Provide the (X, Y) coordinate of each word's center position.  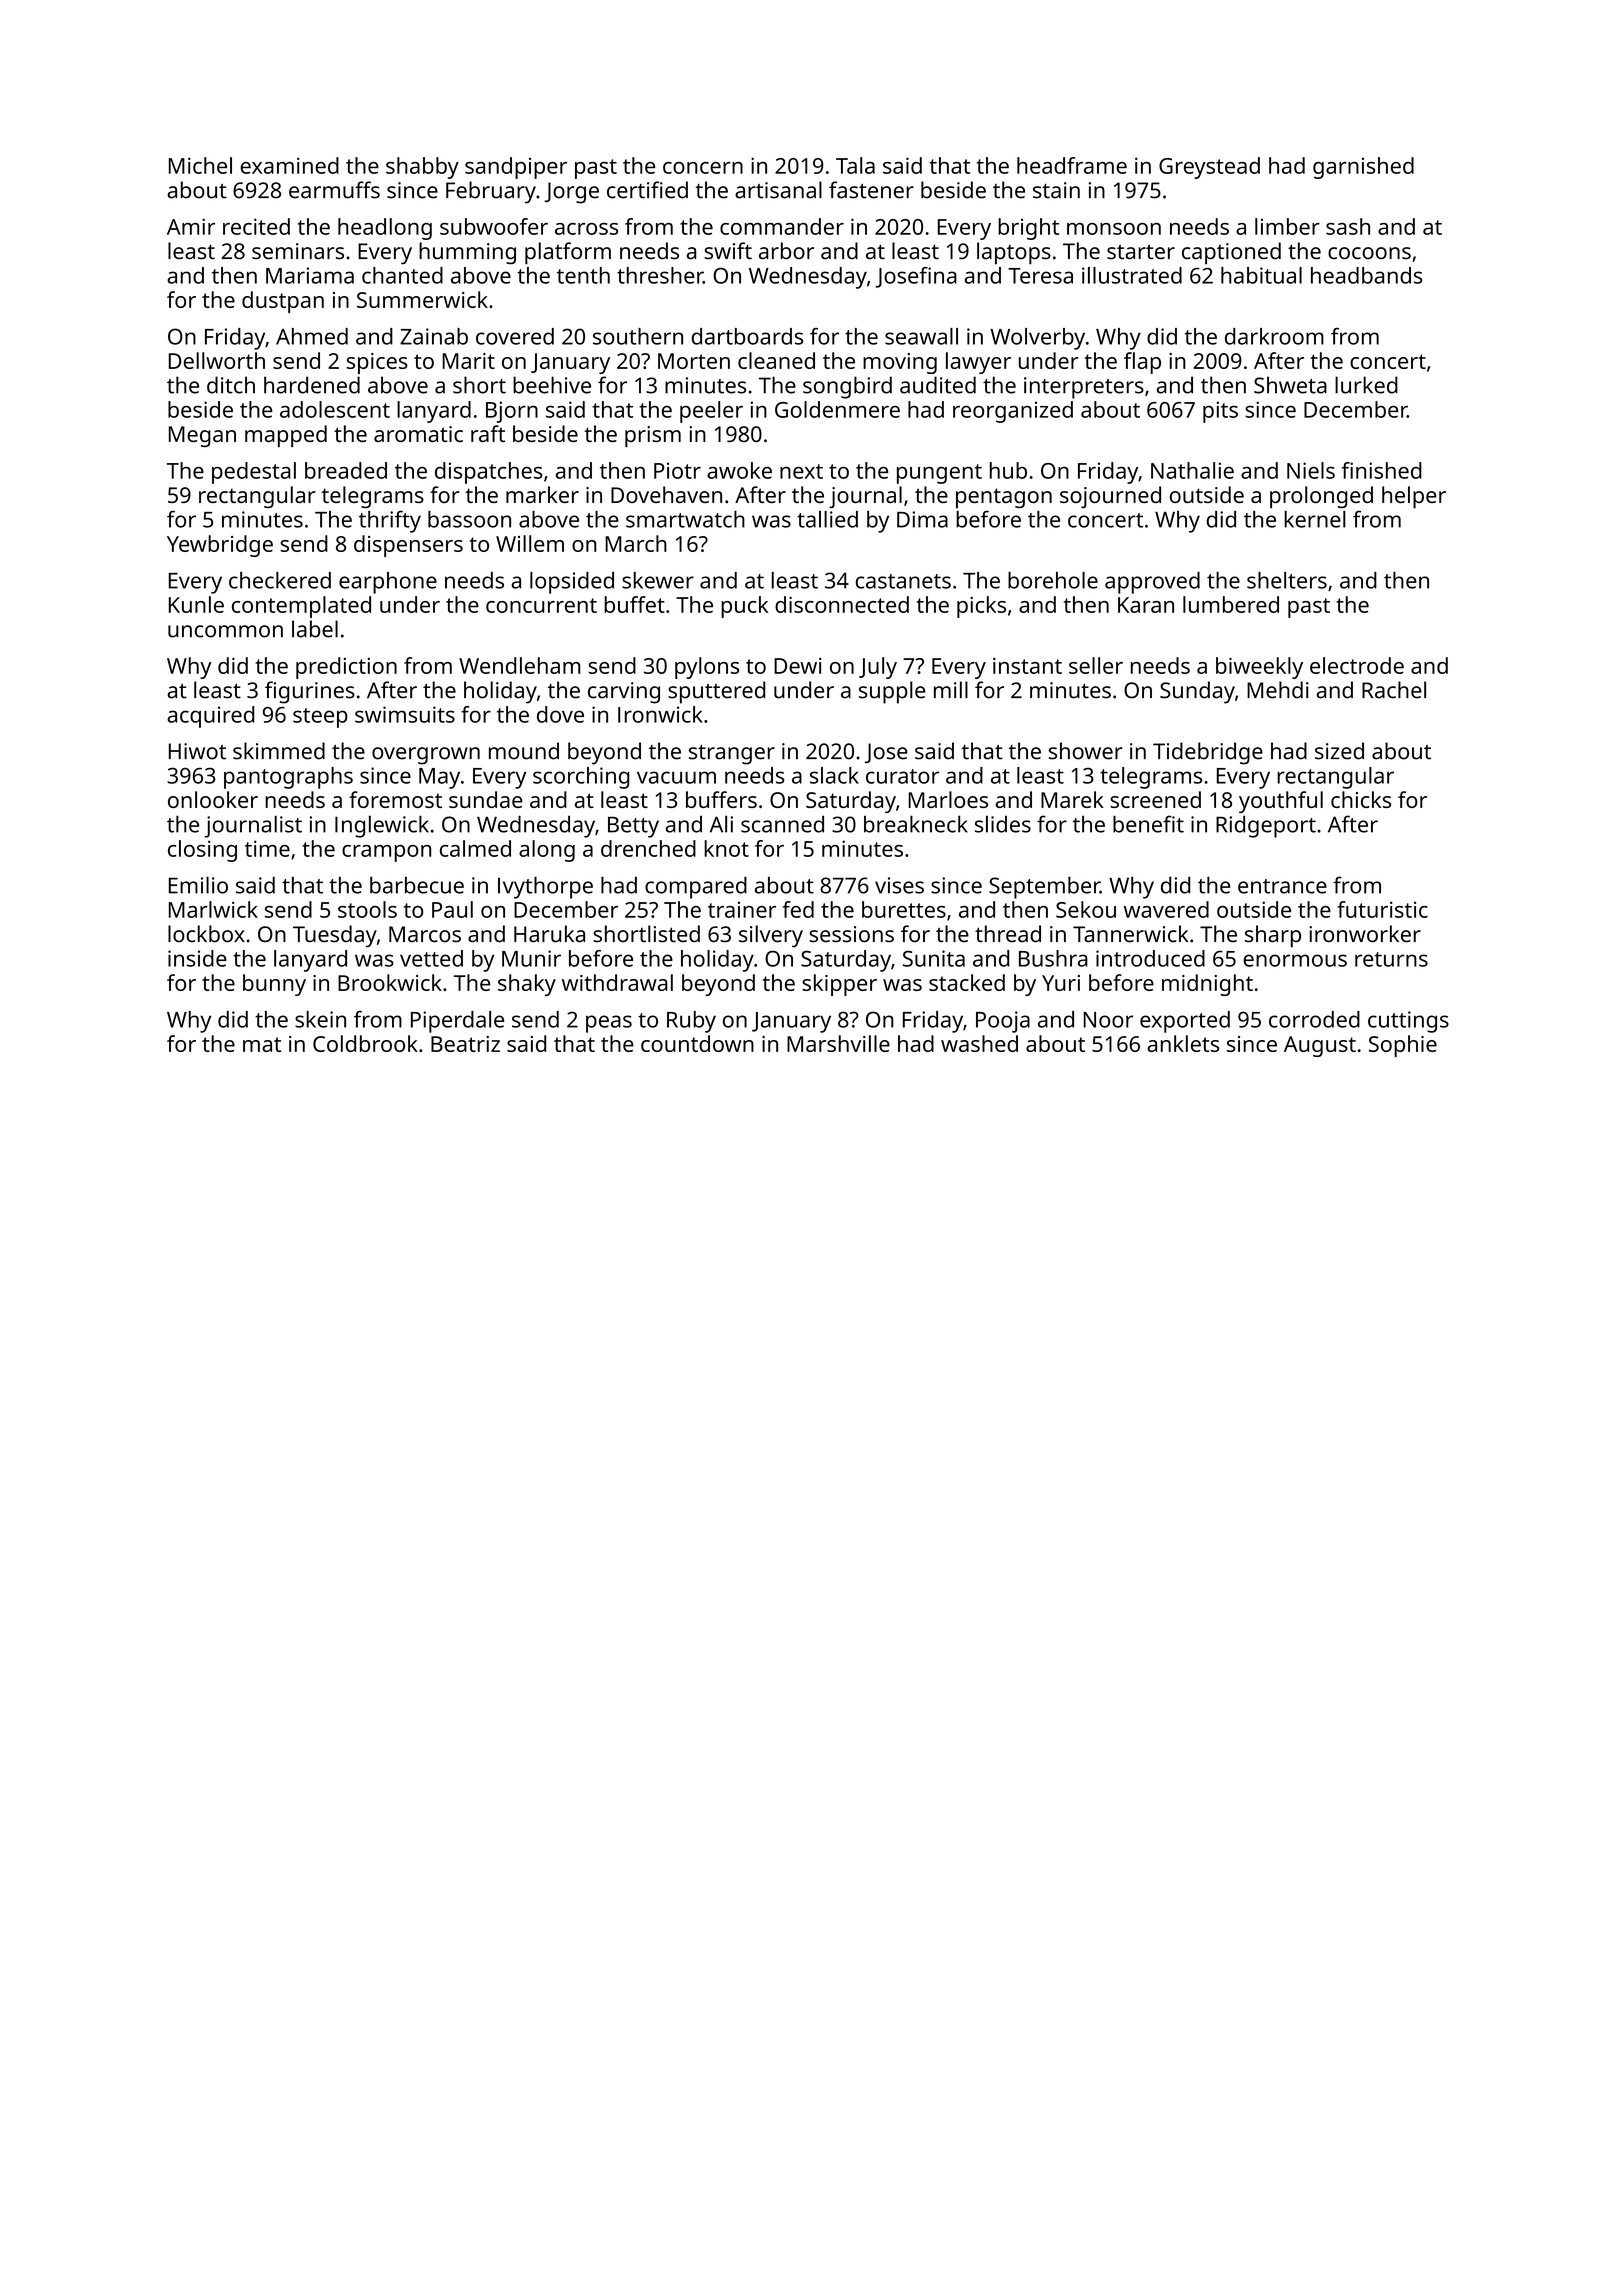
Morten (694, 361)
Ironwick (660, 714)
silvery (771, 936)
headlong (385, 229)
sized (1339, 751)
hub (1008, 470)
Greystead (1209, 168)
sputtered (716, 692)
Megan (202, 436)
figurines (310, 692)
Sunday (1197, 692)
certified (647, 190)
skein (320, 1019)
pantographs (288, 778)
